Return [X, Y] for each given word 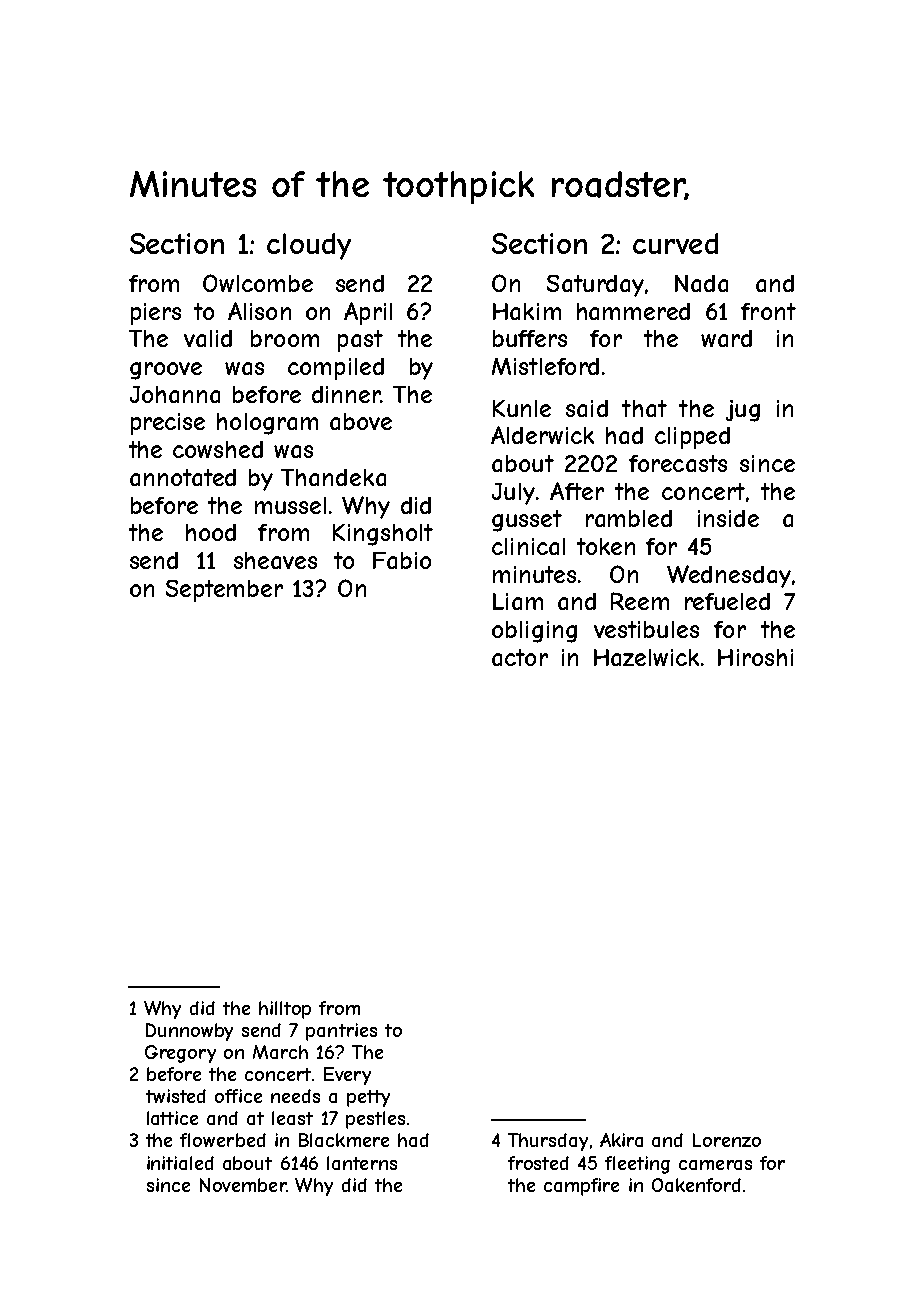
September [224, 591]
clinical [528, 546]
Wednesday [729, 576]
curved [675, 243]
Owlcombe [258, 283]
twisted [176, 1096]
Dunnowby [189, 1032]
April [368, 313]
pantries [341, 1032]
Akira [621, 1140]
